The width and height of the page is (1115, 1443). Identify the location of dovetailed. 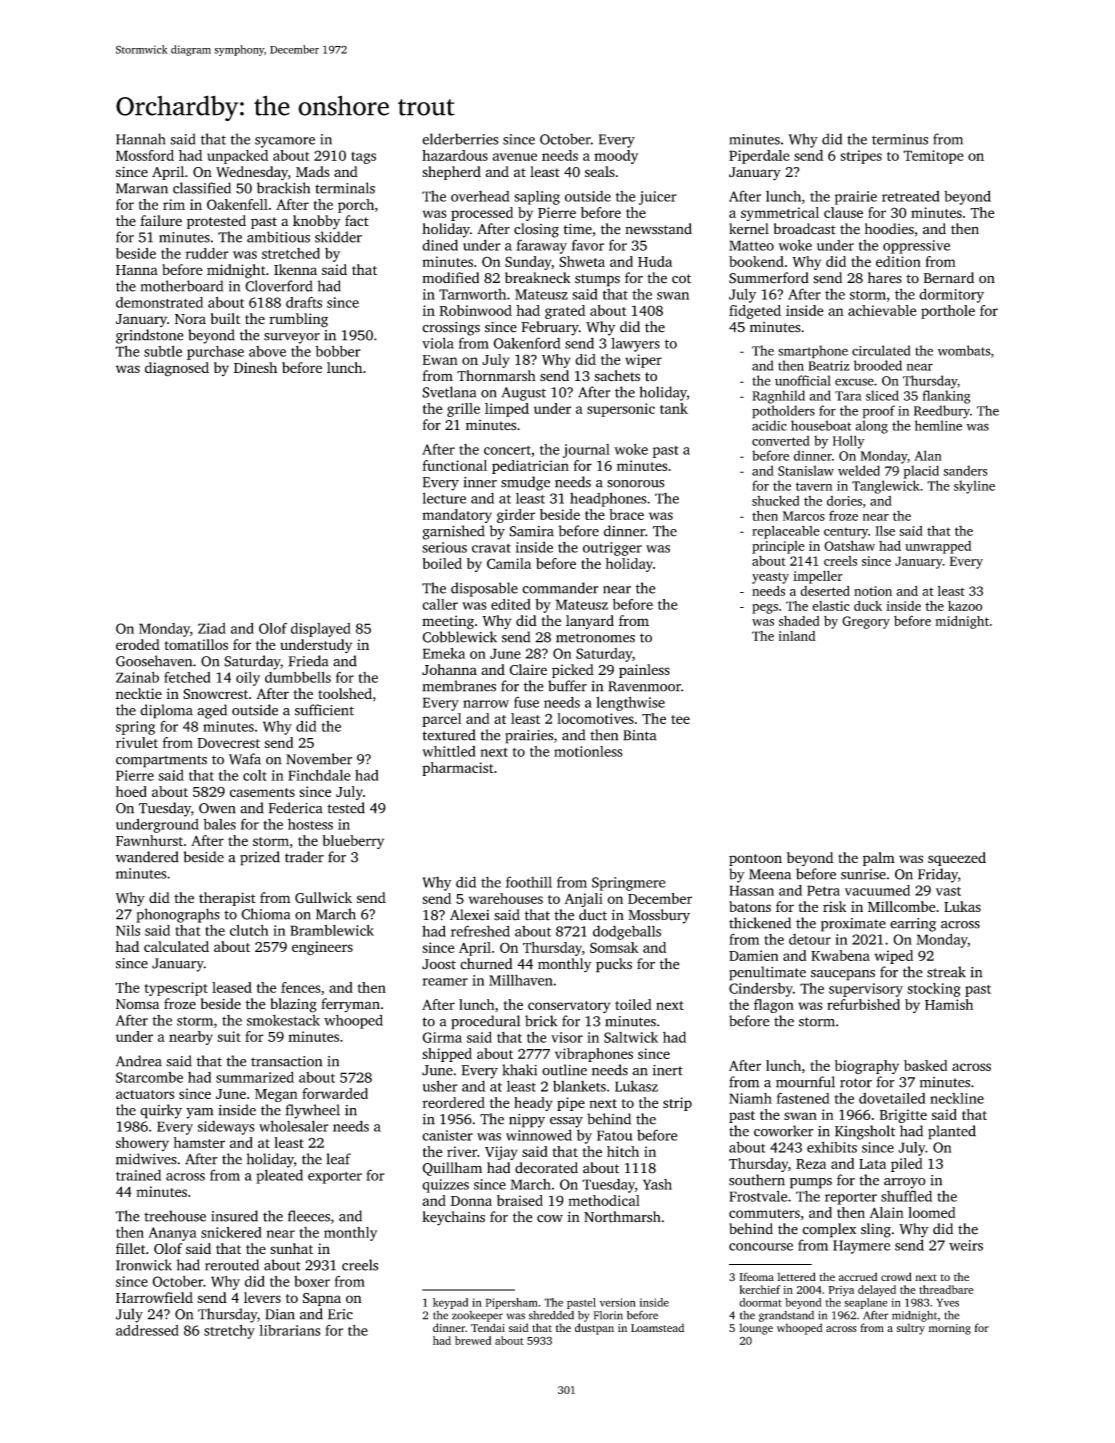
(892, 1098).
